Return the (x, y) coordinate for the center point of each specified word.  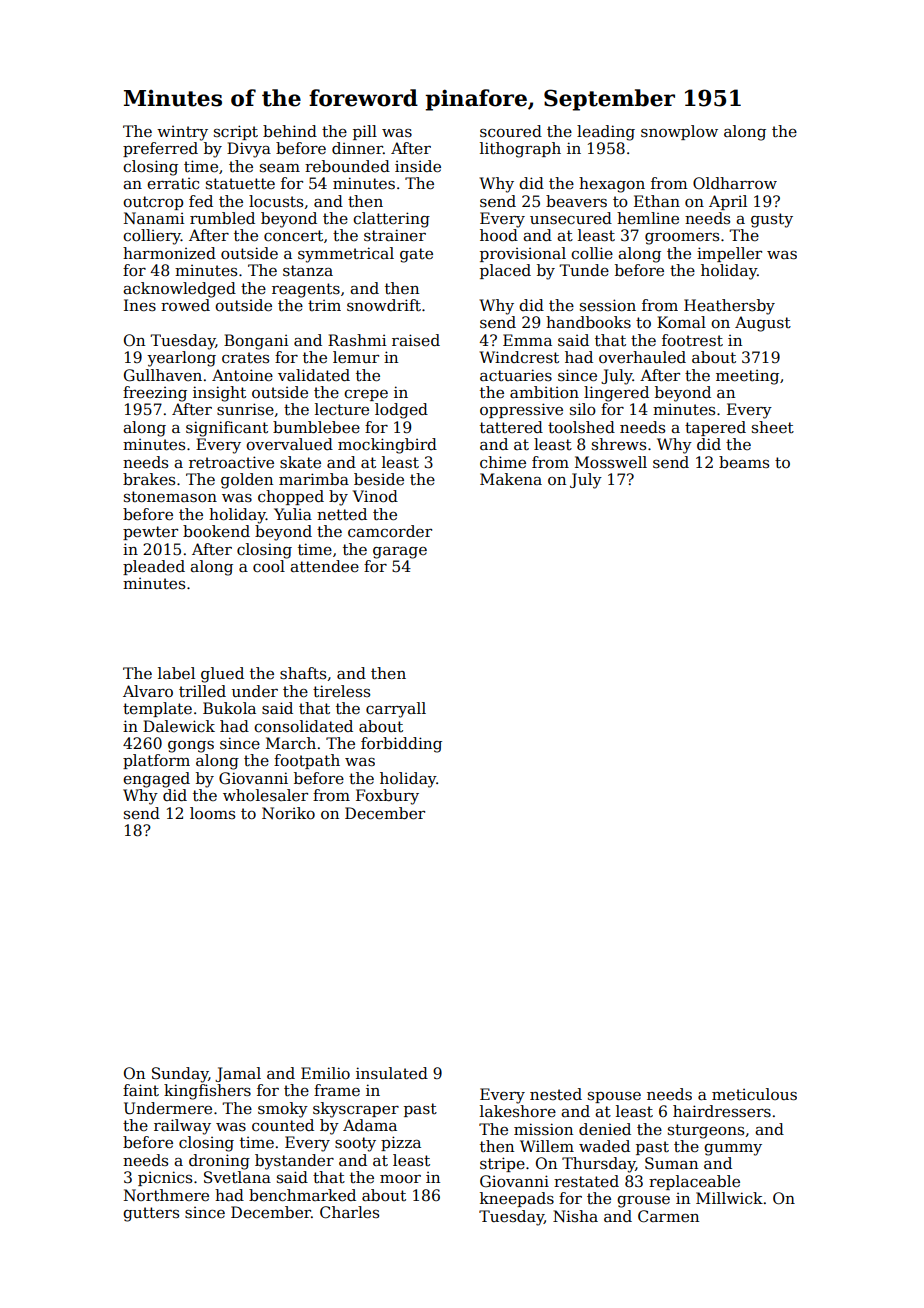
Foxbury (387, 797)
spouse (614, 1097)
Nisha (575, 1216)
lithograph (520, 150)
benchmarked (302, 1195)
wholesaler (265, 795)
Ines (140, 305)
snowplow (679, 132)
